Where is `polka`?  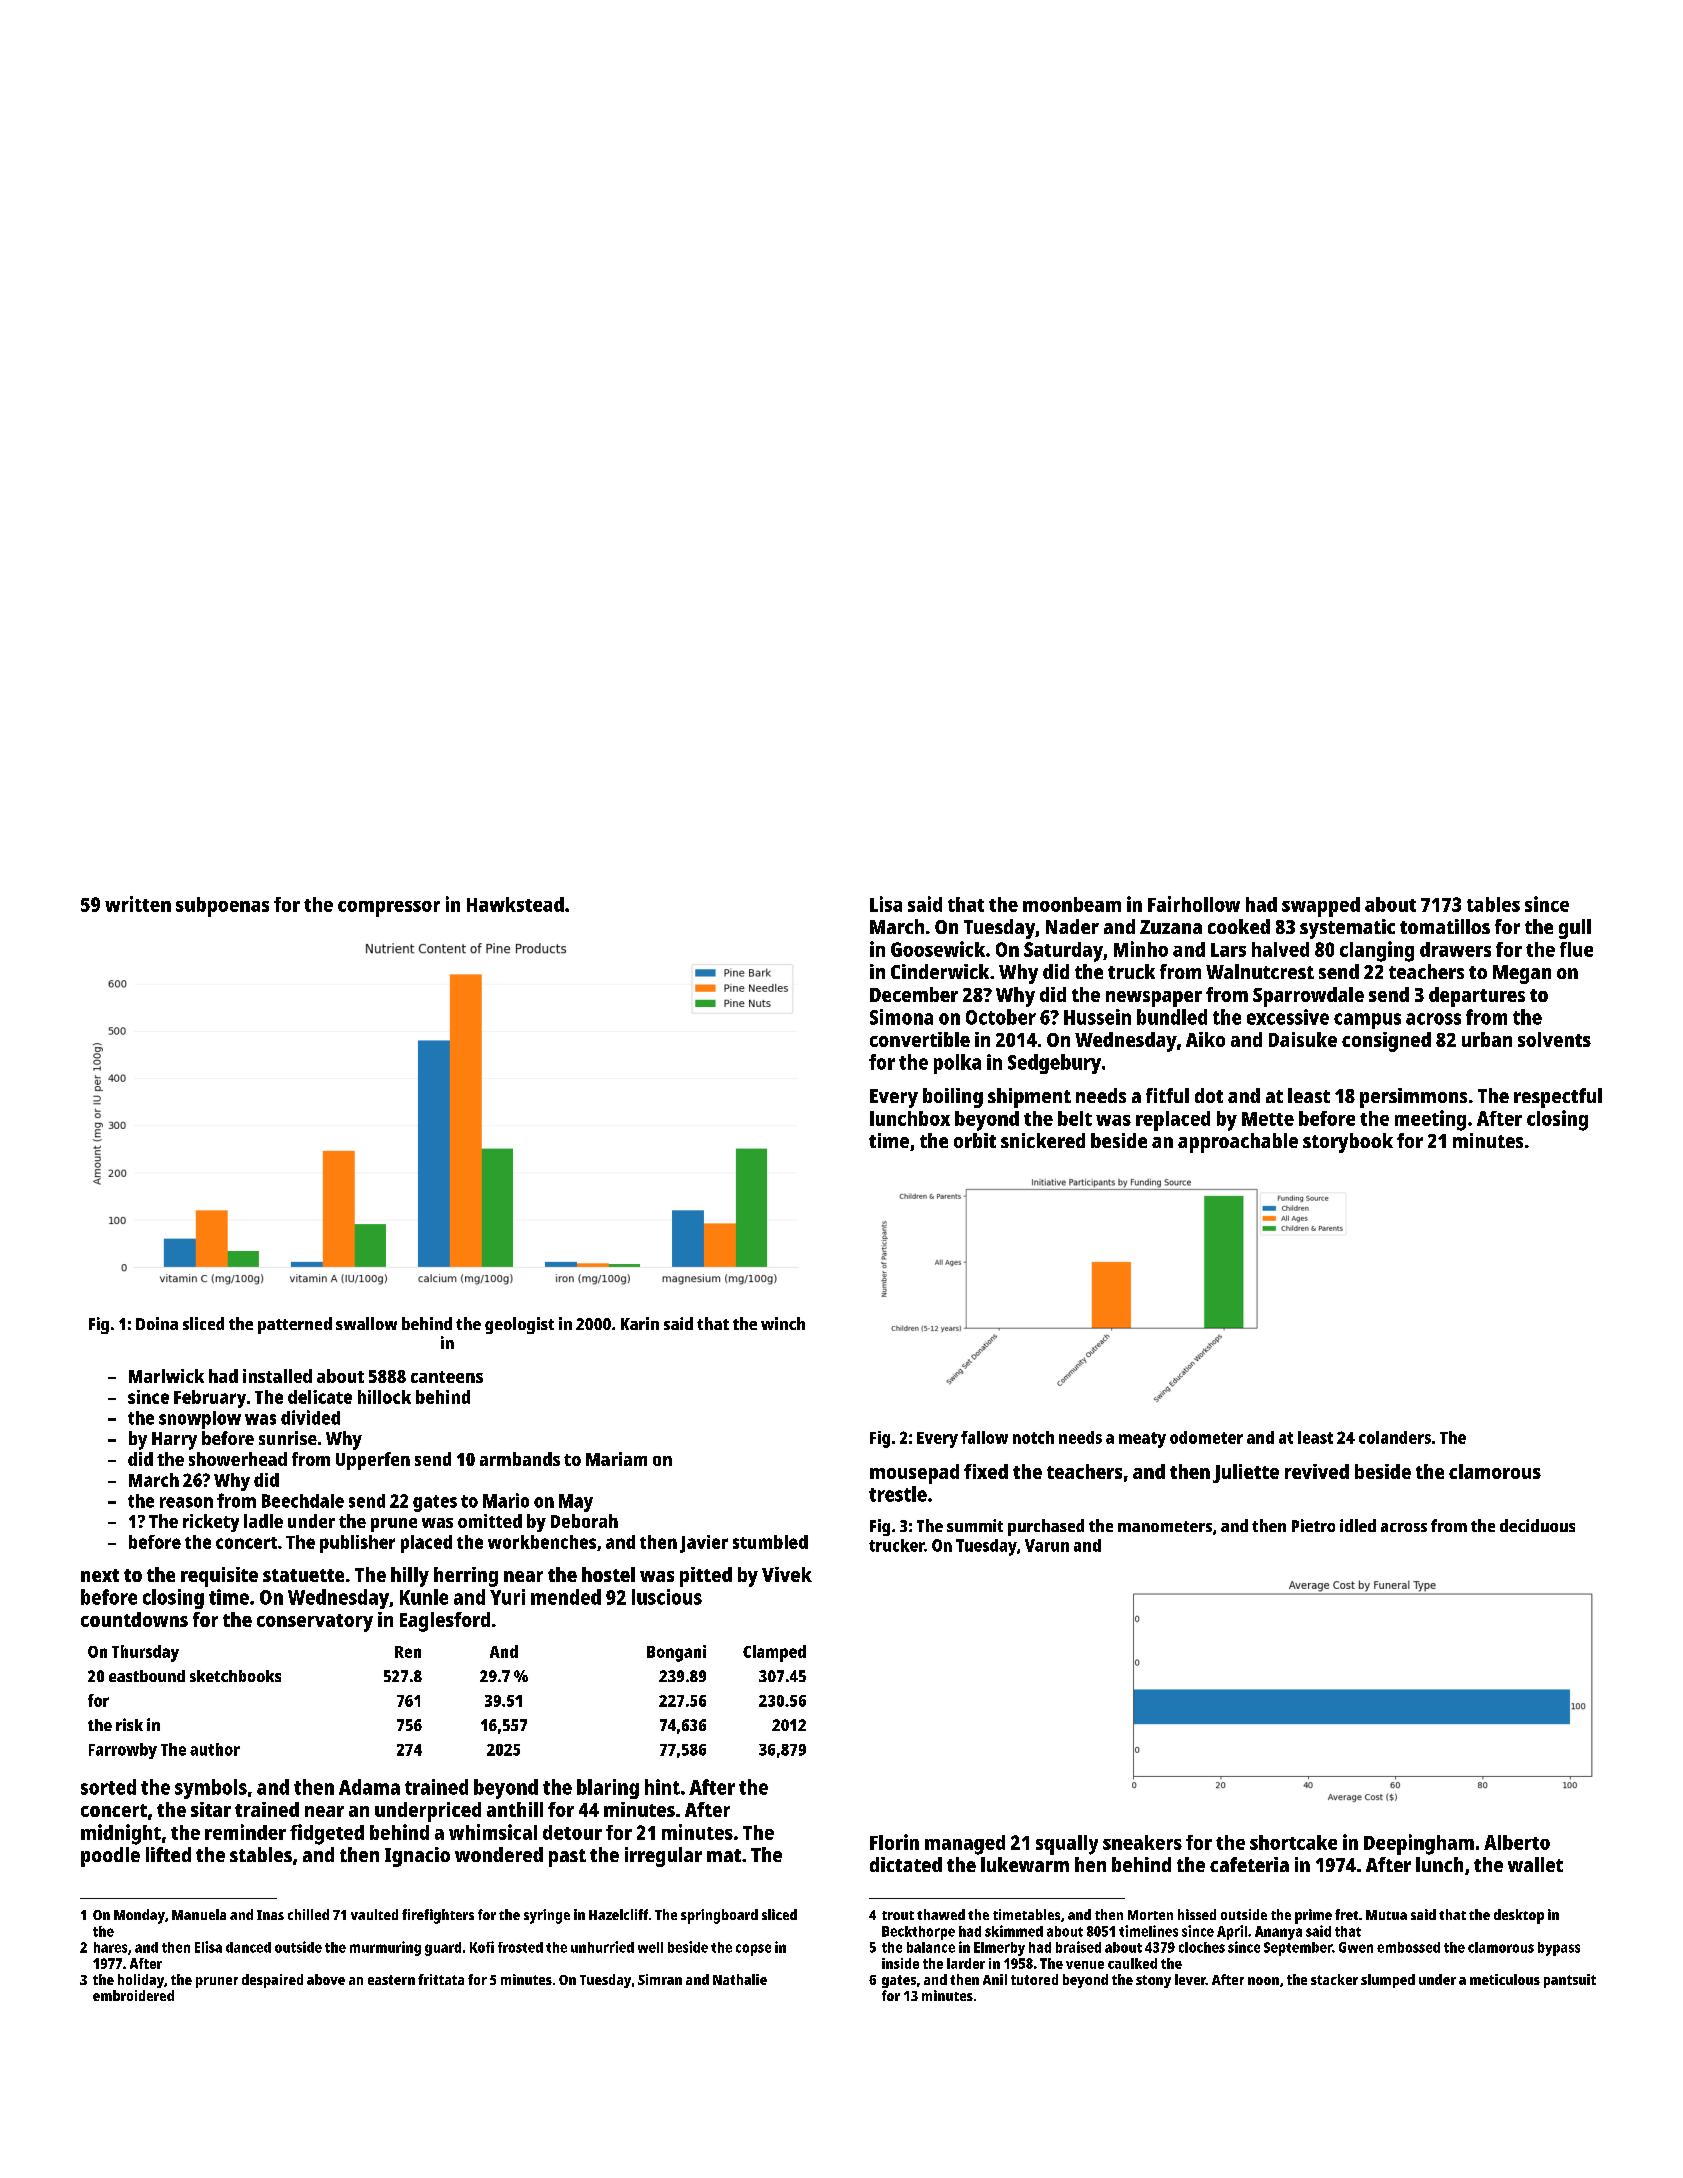
polka is located at coordinates (957, 1064).
